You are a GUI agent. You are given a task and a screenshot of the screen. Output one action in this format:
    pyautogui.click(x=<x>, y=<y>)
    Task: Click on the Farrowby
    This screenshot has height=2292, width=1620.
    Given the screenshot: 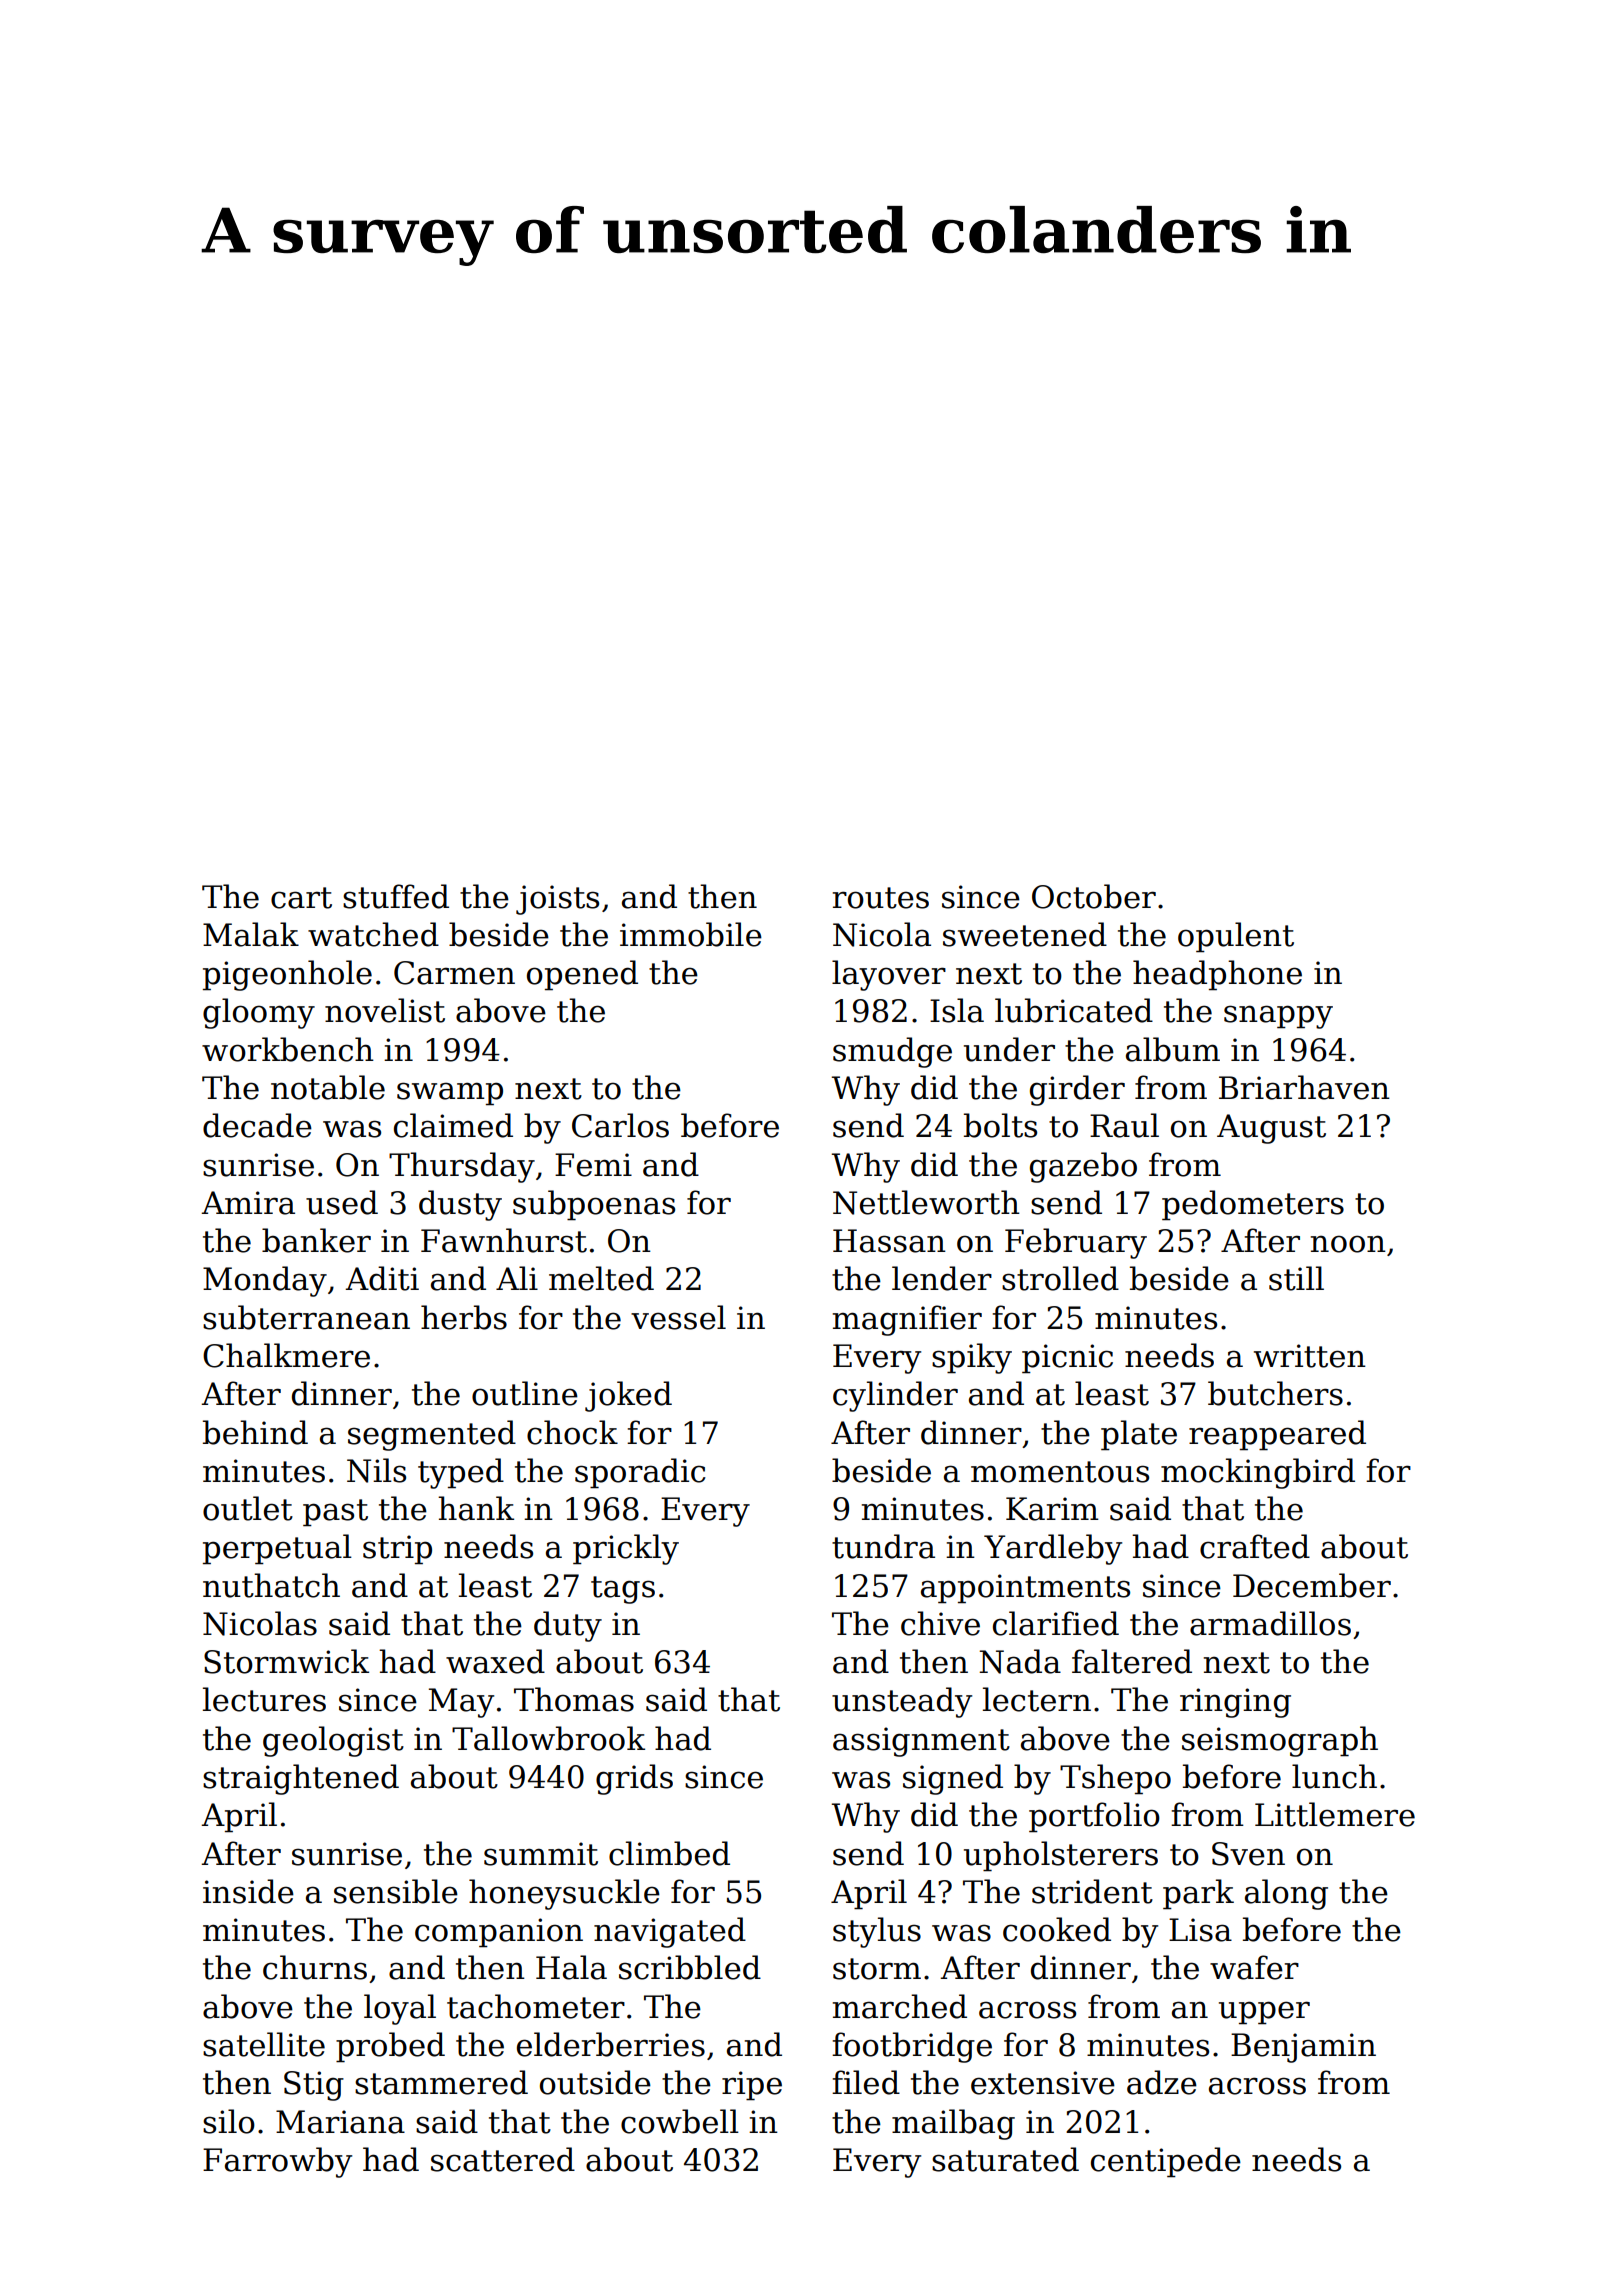 What is the action you would take?
    pyautogui.click(x=277, y=2162)
